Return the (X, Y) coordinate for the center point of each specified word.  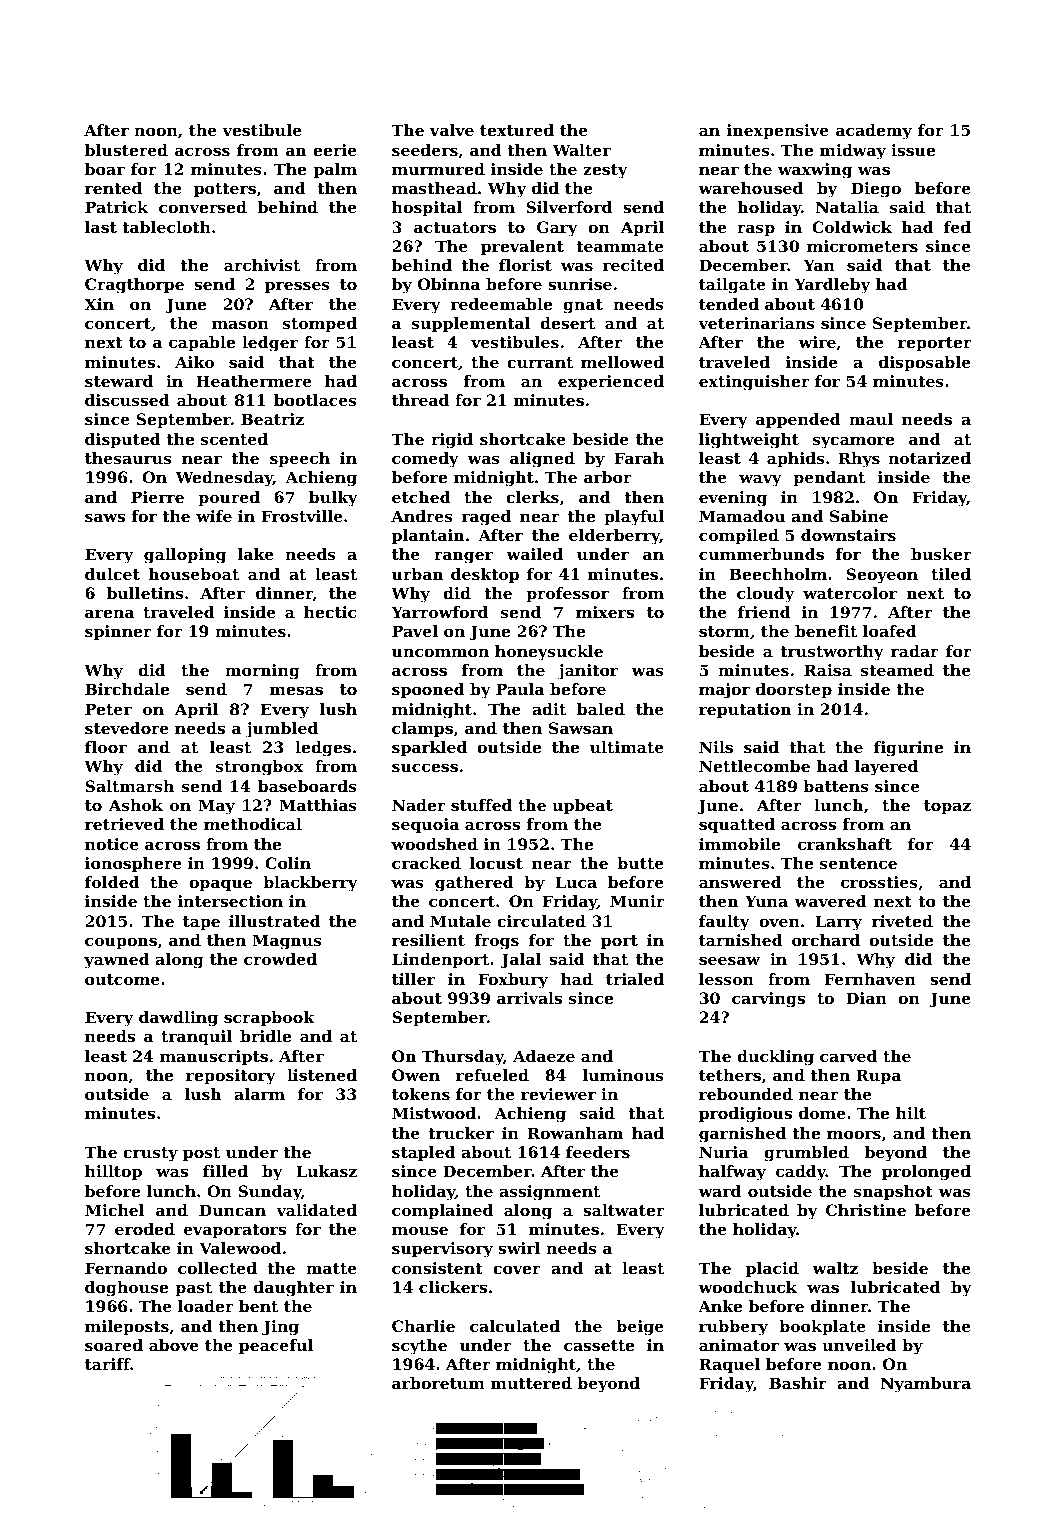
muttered (531, 1383)
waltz (835, 1268)
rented (113, 188)
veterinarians (756, 323)
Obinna (449, 284)
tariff (108, 1364)
